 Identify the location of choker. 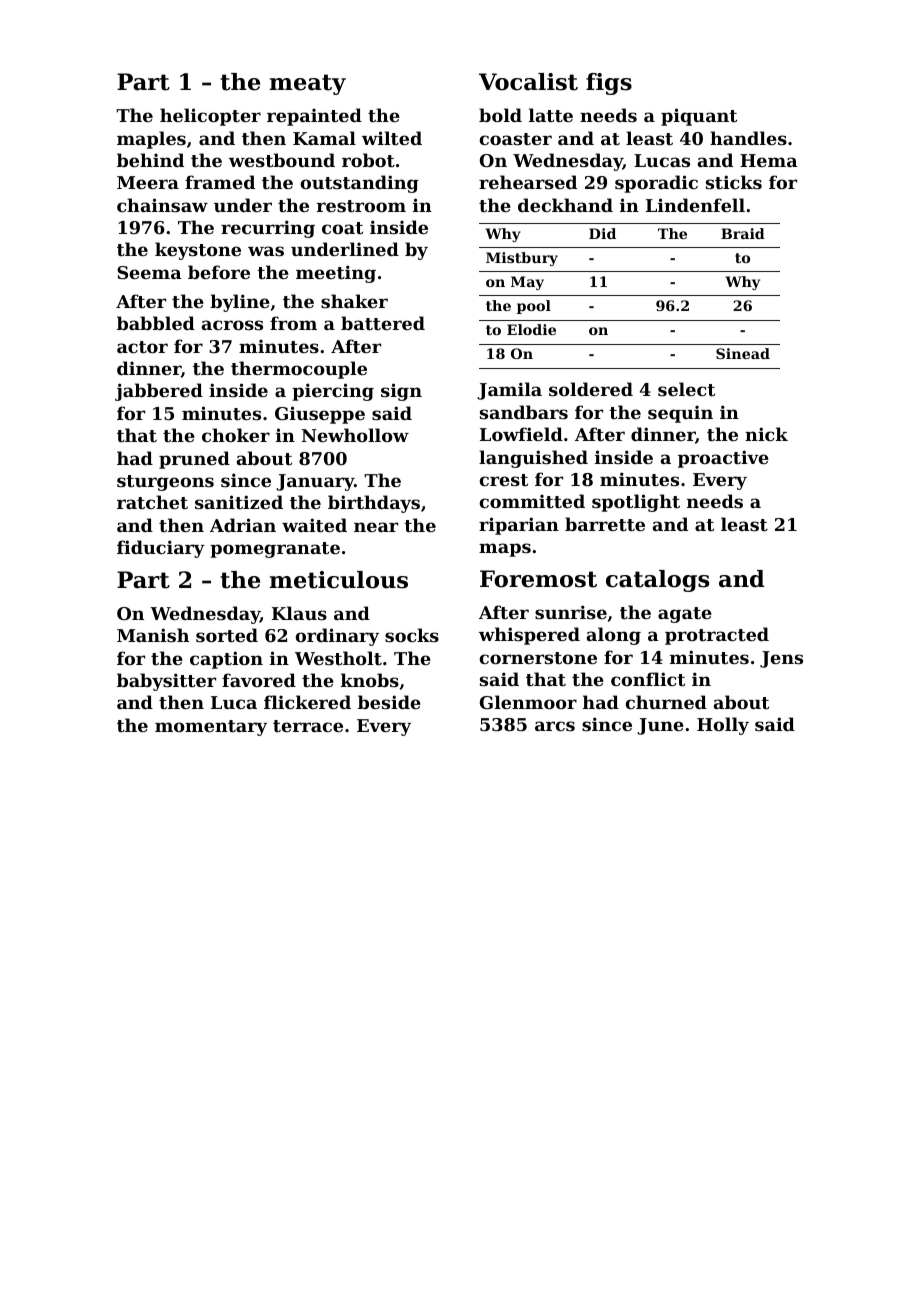
(236, 435).
